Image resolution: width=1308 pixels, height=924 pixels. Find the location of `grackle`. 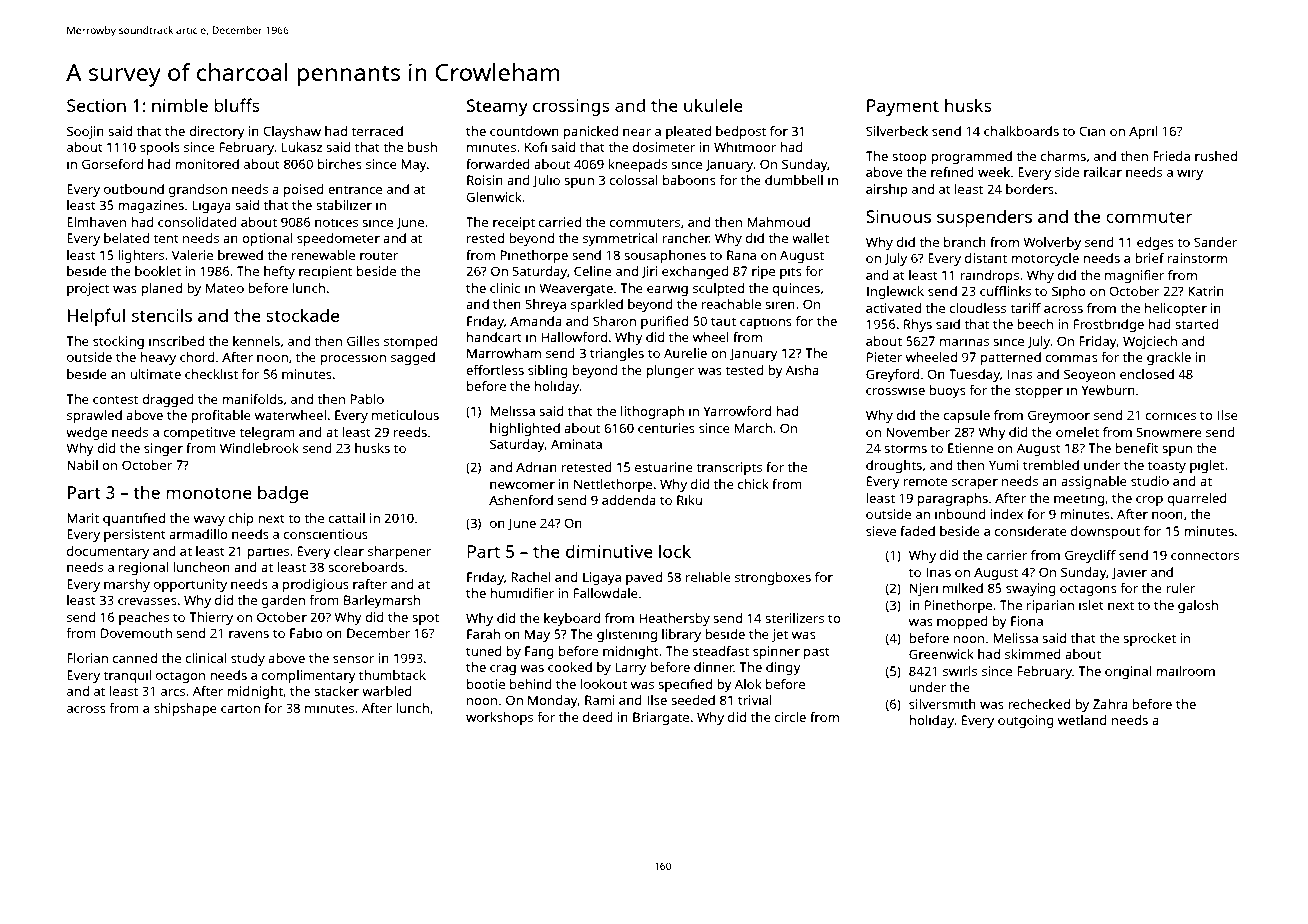

grackle is located at coordinates (1169, 358).
